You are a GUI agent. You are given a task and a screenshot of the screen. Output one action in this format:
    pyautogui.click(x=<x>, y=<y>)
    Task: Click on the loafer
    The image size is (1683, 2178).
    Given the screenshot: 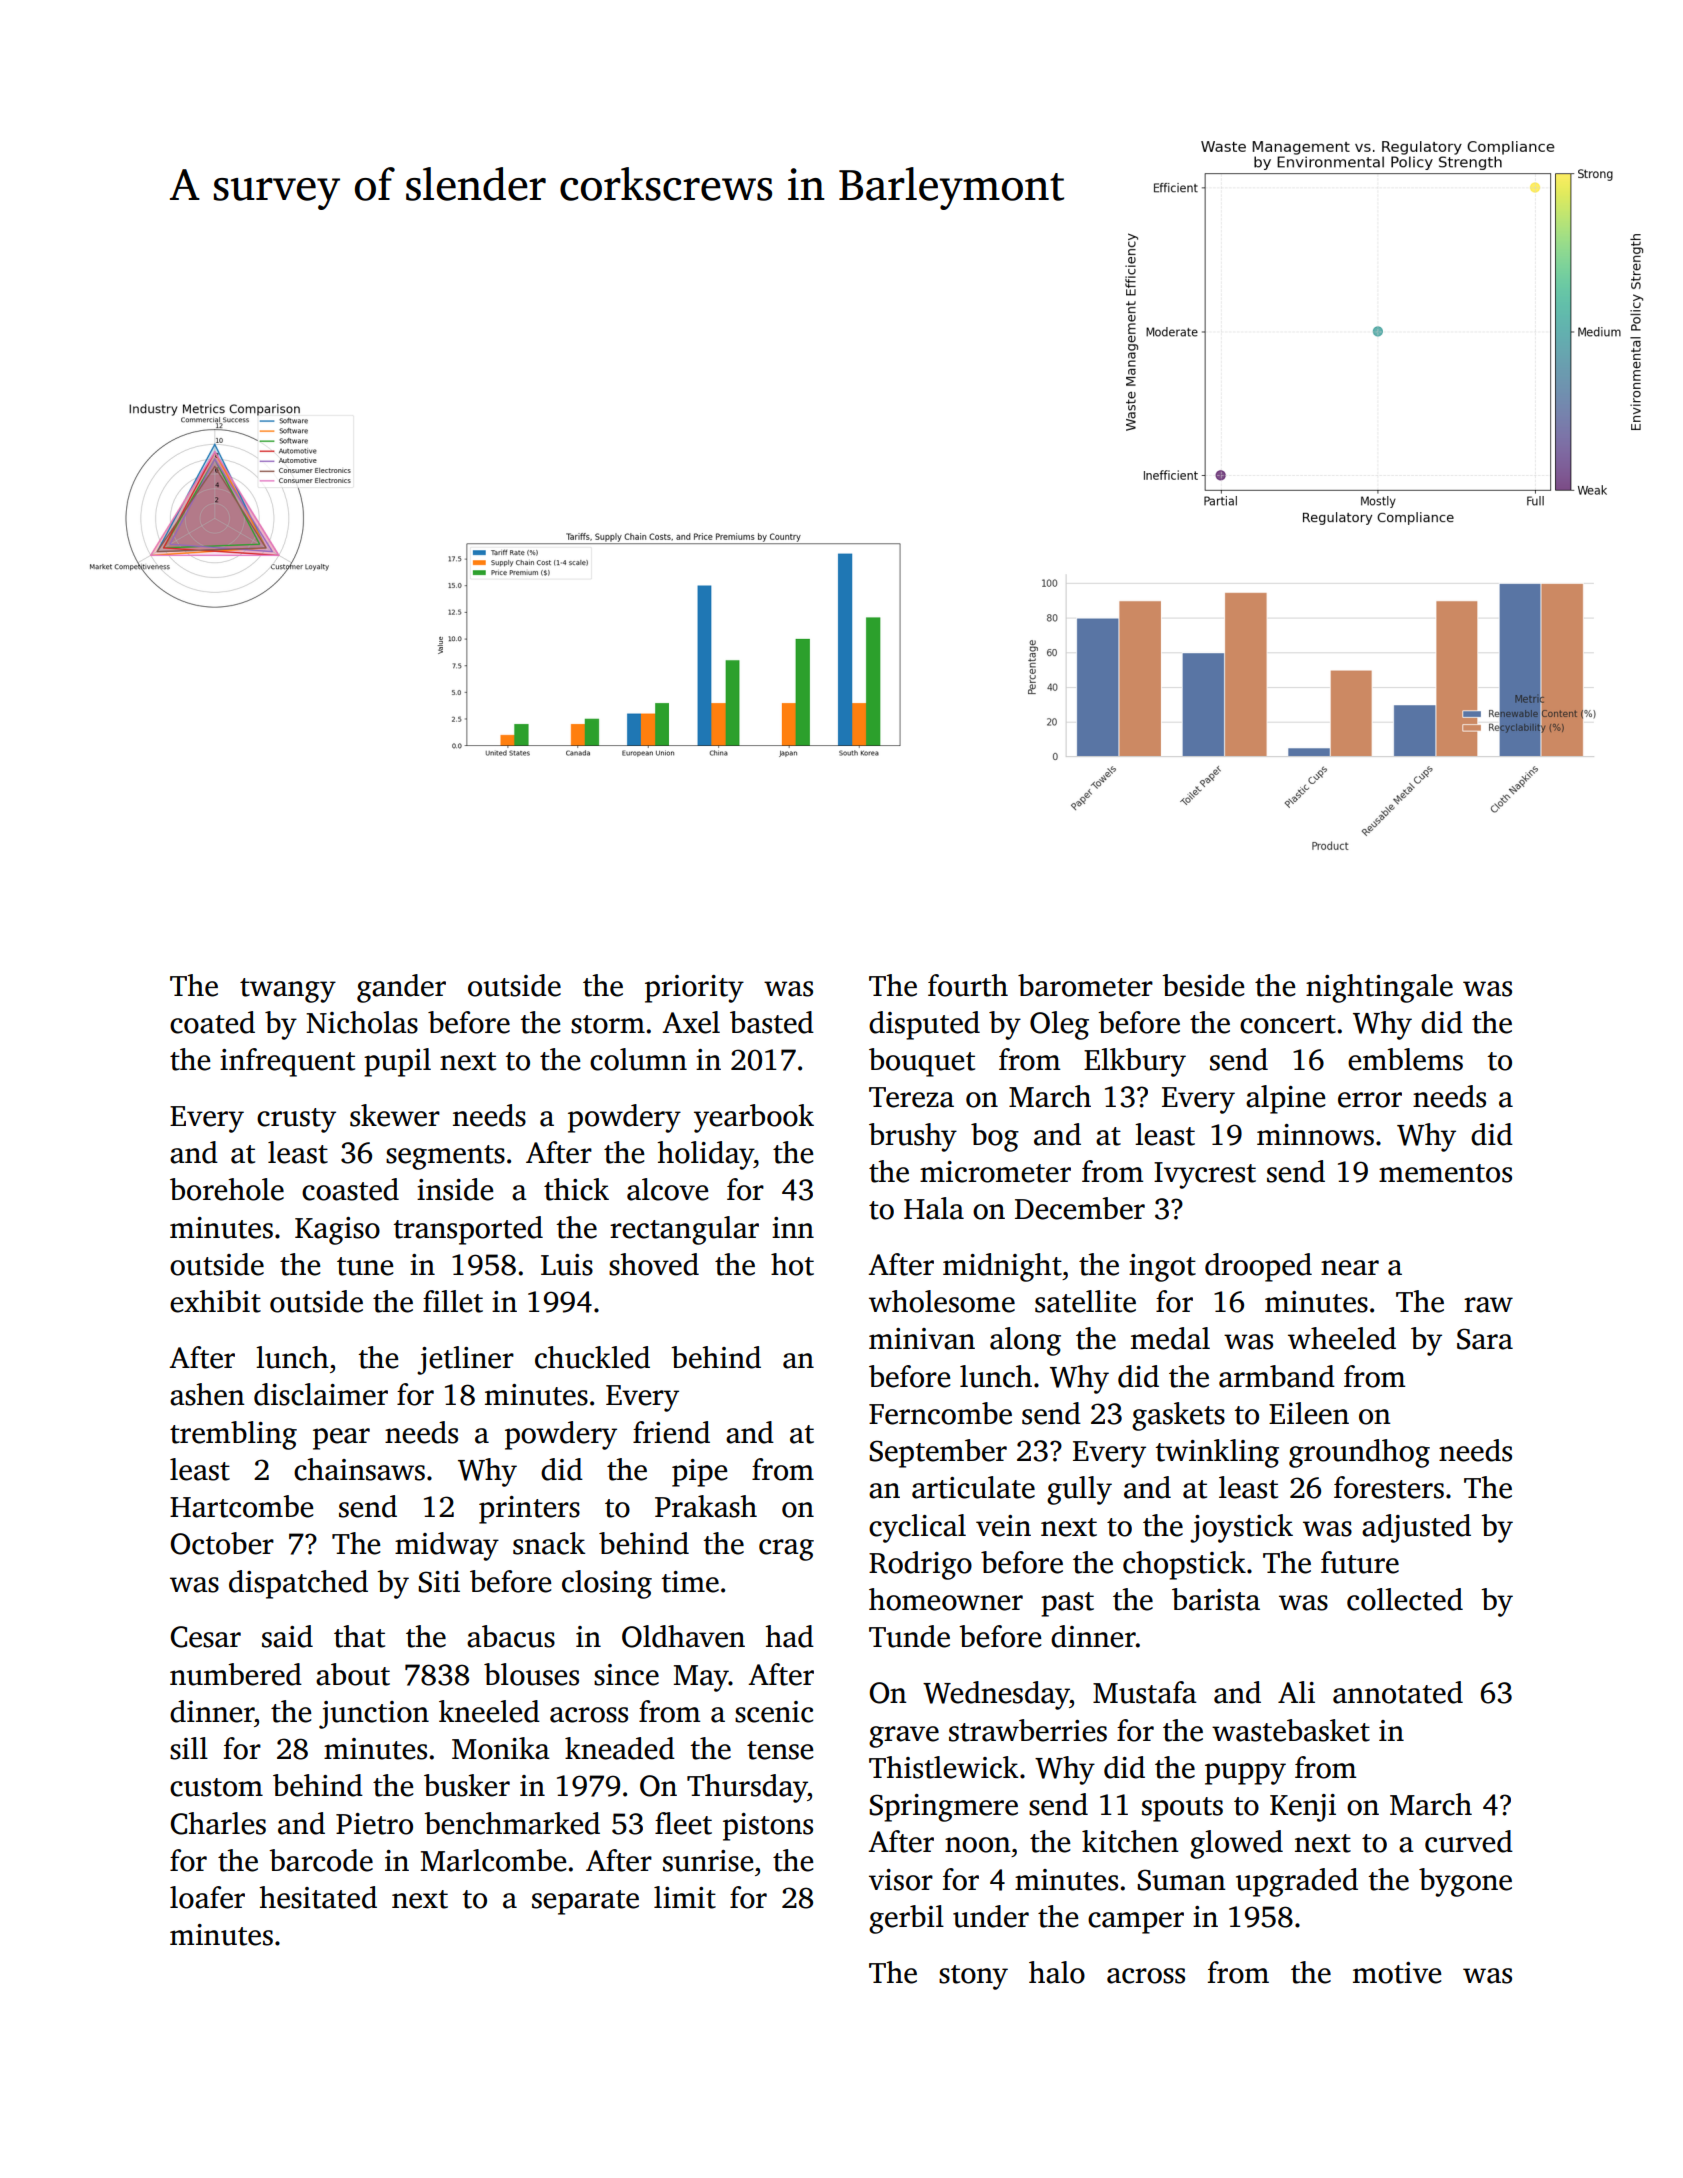 What is the action you would take?
    pyautogui.click(x=207, y=1897)
